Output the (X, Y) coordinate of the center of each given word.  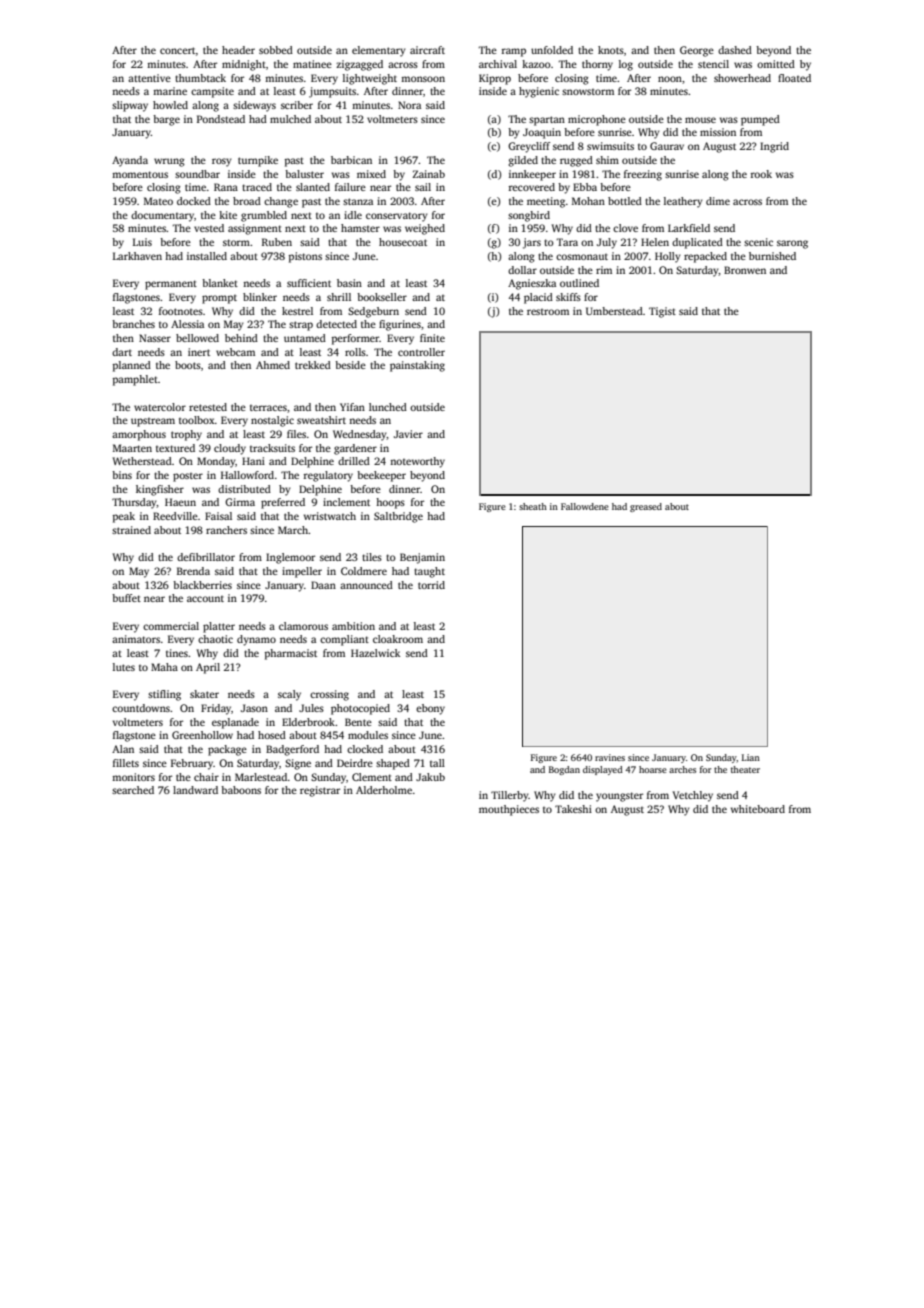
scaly (289, 695)
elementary (379, 51)
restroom (548, 312)
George (697, 51)
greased (646, 507)
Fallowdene (585, 506)
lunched (388, 407)
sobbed (276, 50)
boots (188, 365)
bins (122, 475)
